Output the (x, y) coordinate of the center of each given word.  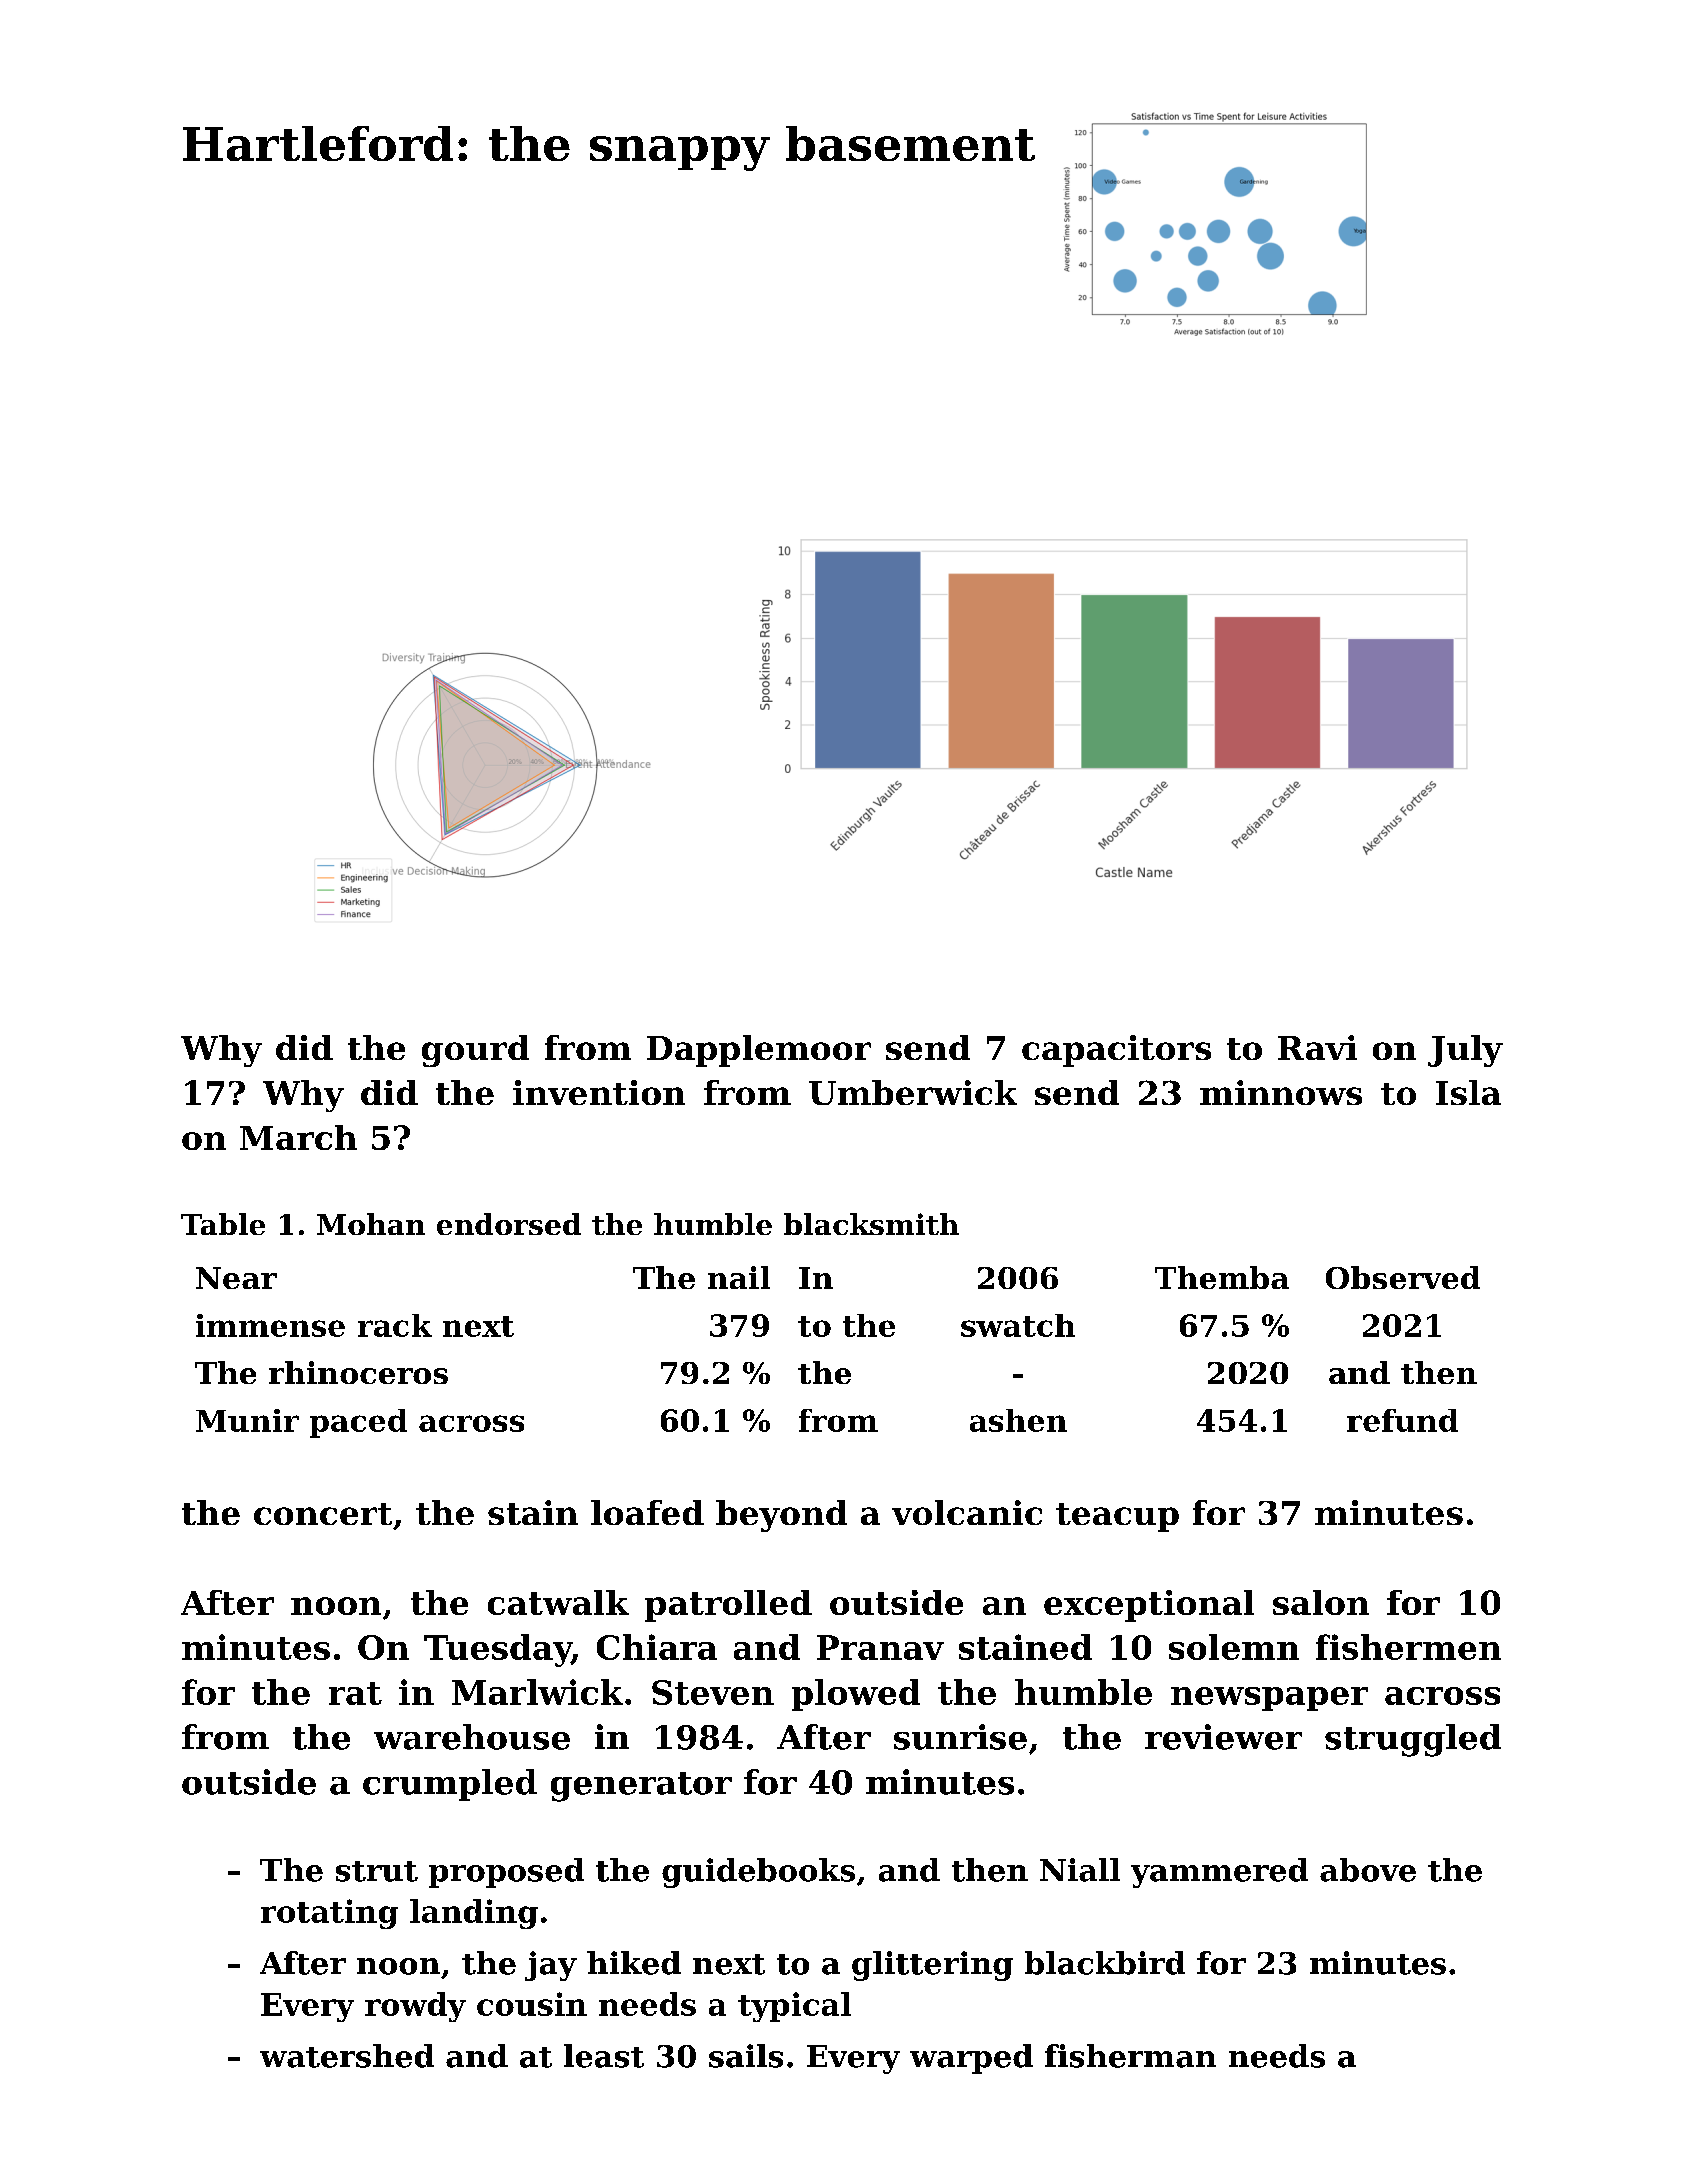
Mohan (371, 1224)
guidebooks (758, 1873)
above (1368, 1870)
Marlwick (537, 1692)
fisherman (1130, 2056)
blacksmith (871, 1224)
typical (794, 2007)
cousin (532, 2004)
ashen (1018, 1420)
